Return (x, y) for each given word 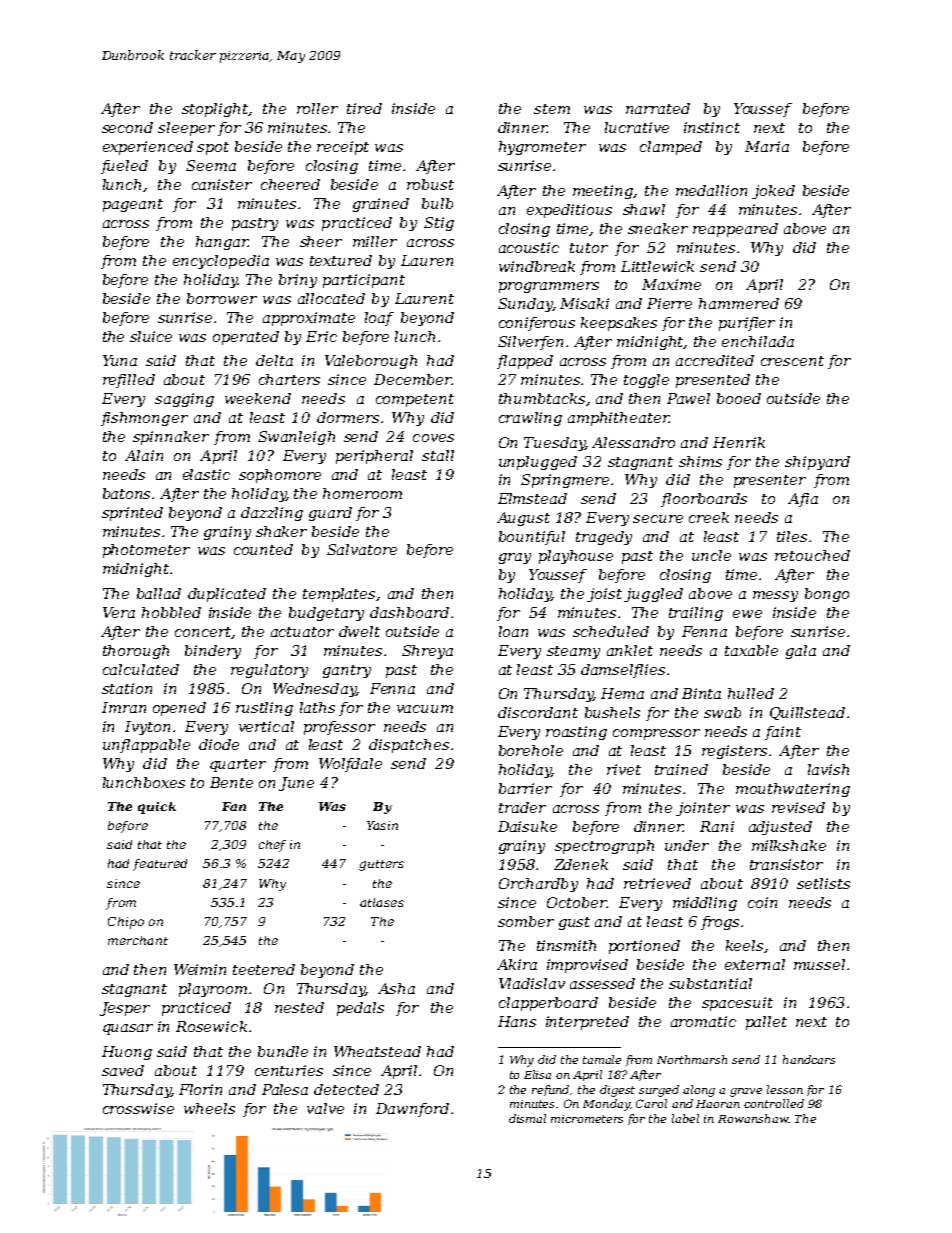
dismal (527, 1118)
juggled (653, 595)
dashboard (409, 612)
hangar (222, 243)
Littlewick (657, 266)
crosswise (138, 1108)
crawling (530, 419)
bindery (213, 652)
